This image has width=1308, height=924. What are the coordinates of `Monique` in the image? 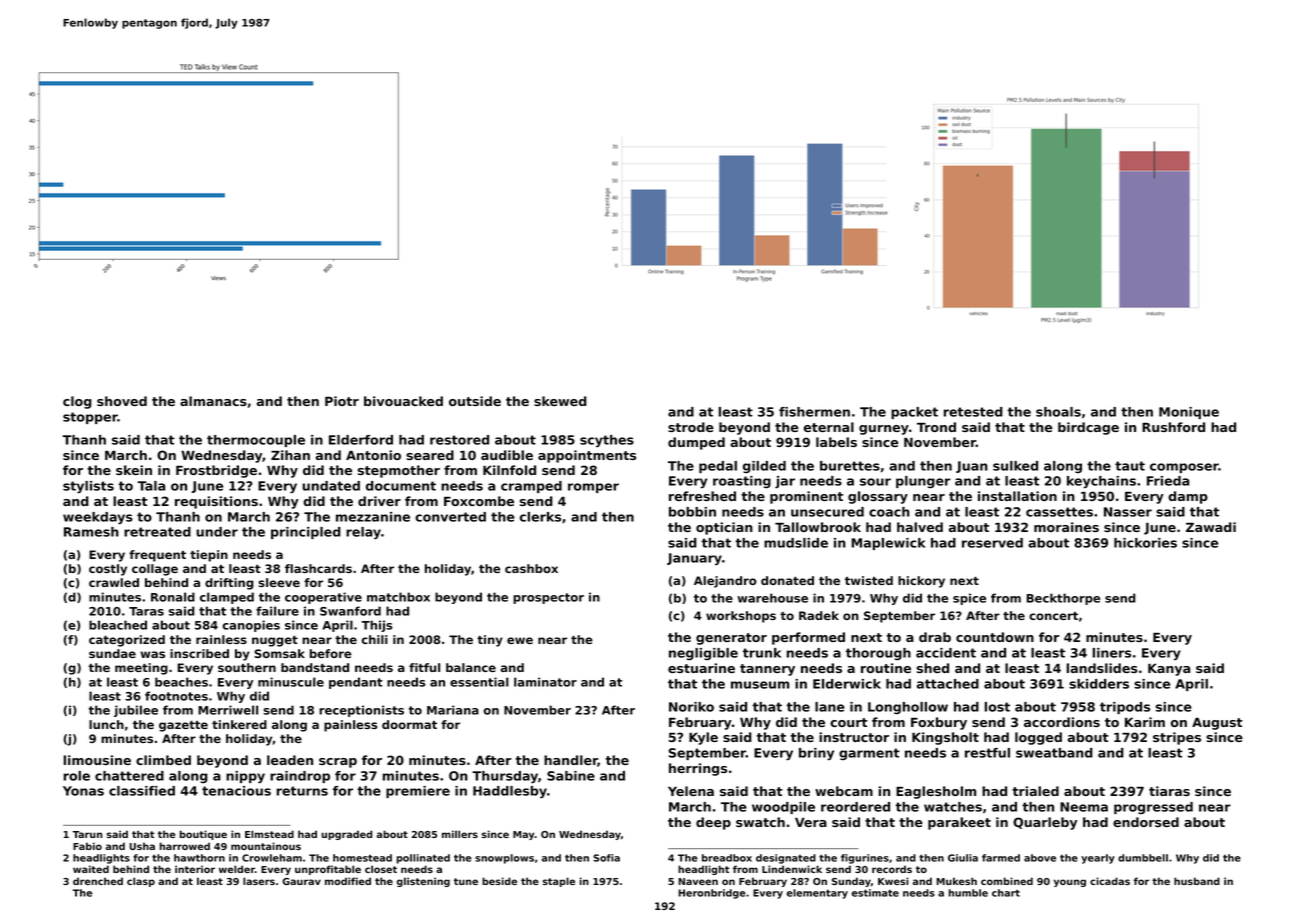 It's located at (1189, 413).
